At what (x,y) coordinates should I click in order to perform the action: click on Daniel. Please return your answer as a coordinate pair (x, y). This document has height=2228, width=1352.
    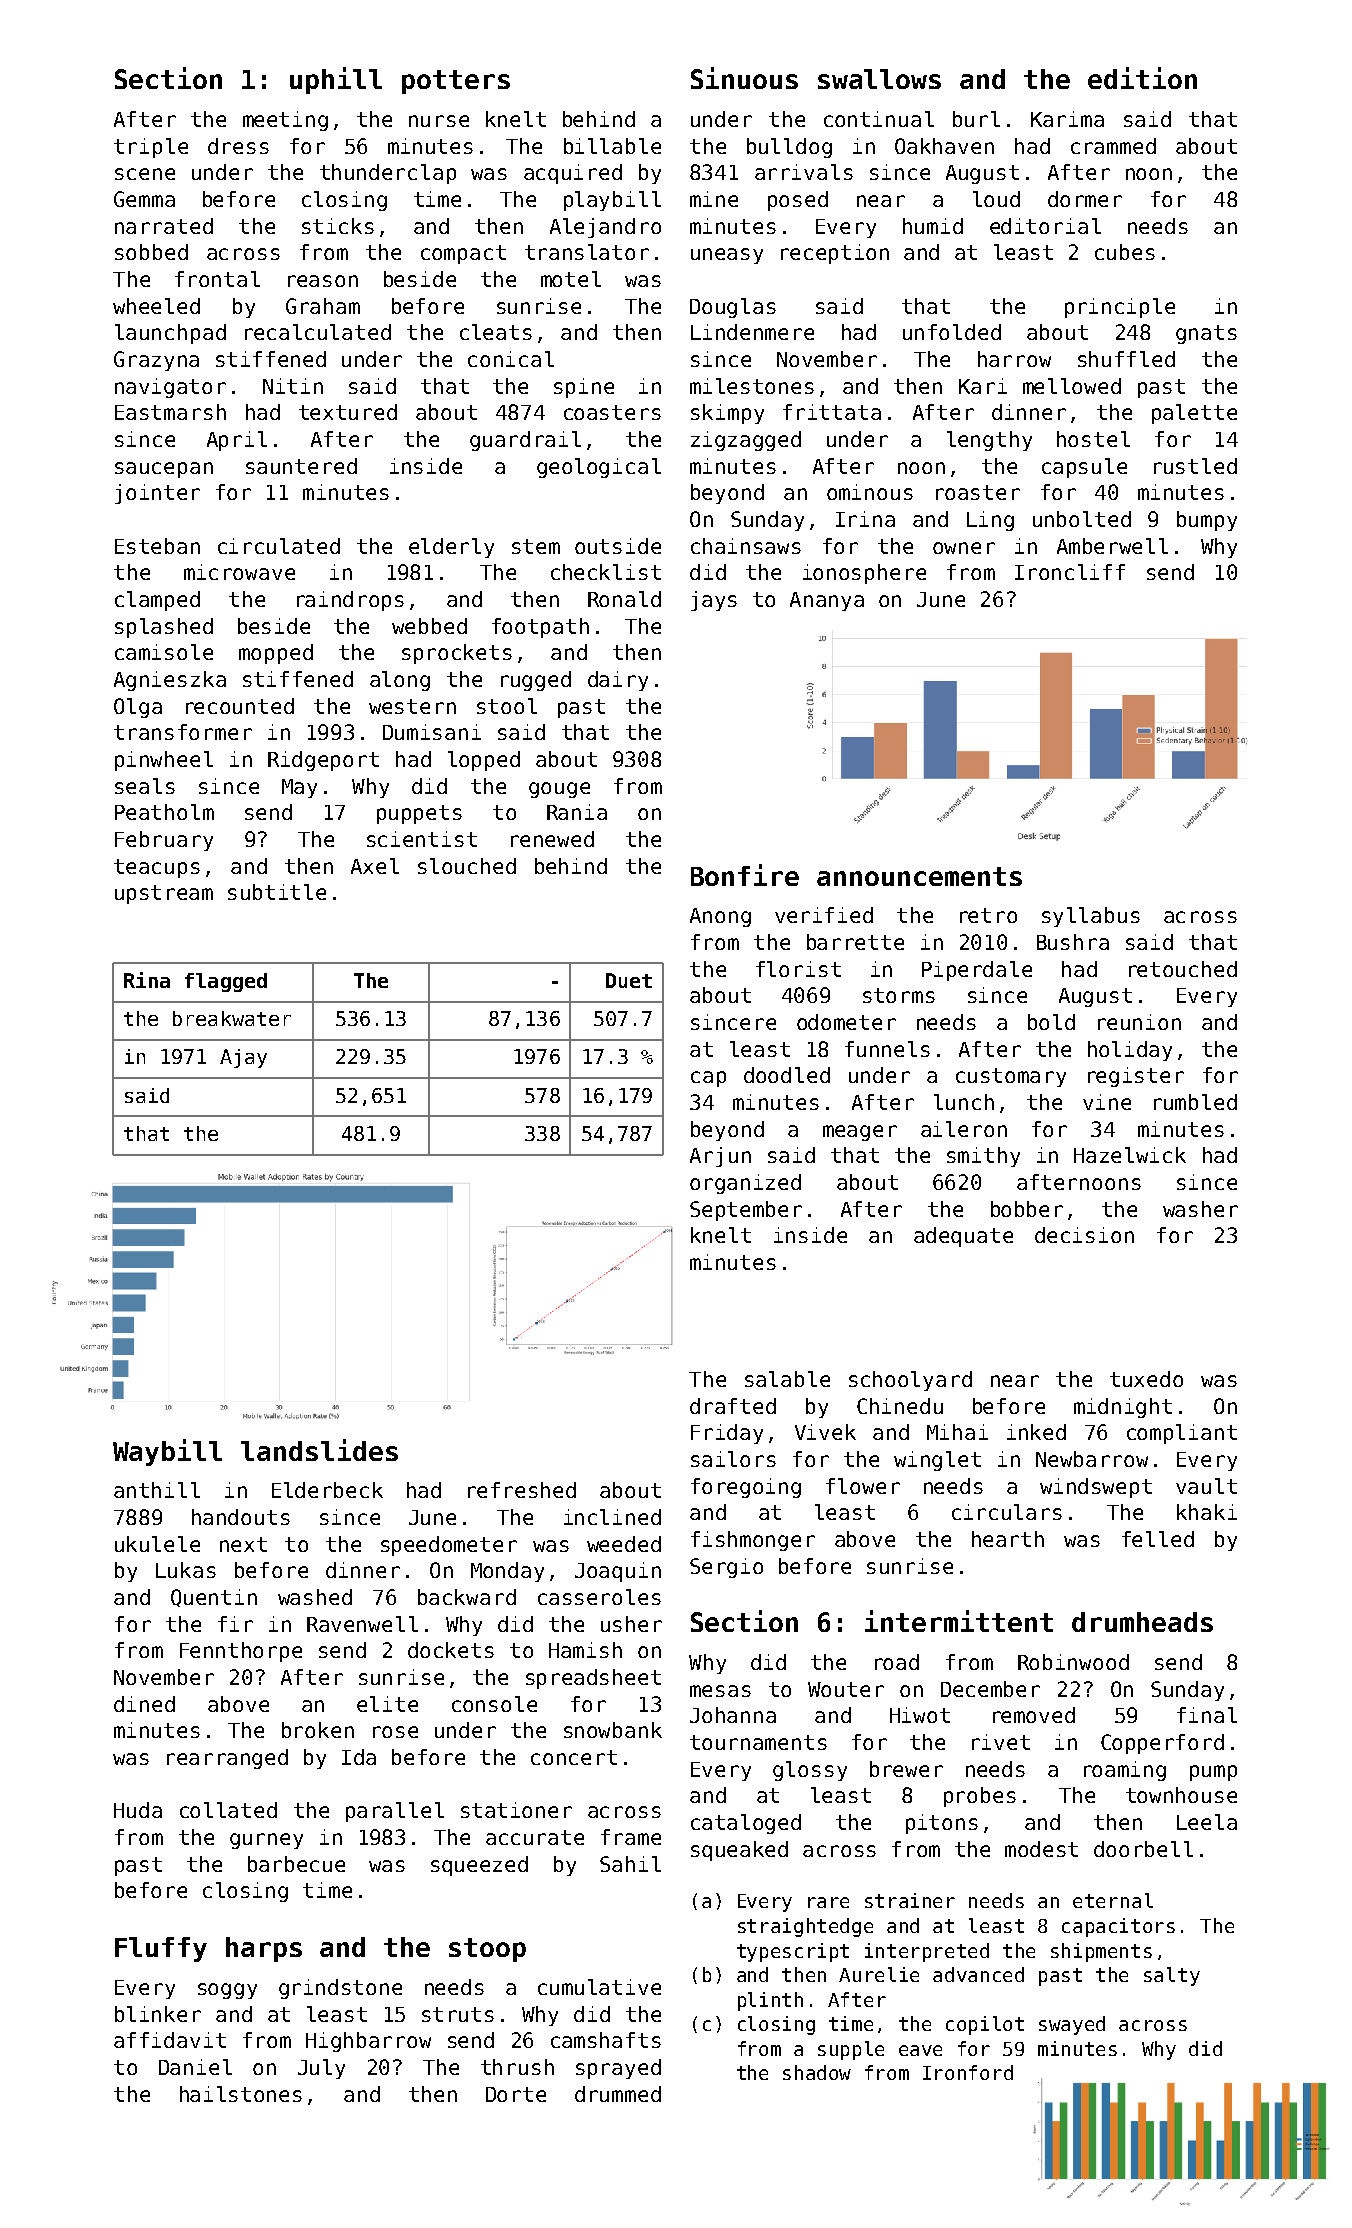
    Looking at the image, I should click on (195, 2067).
